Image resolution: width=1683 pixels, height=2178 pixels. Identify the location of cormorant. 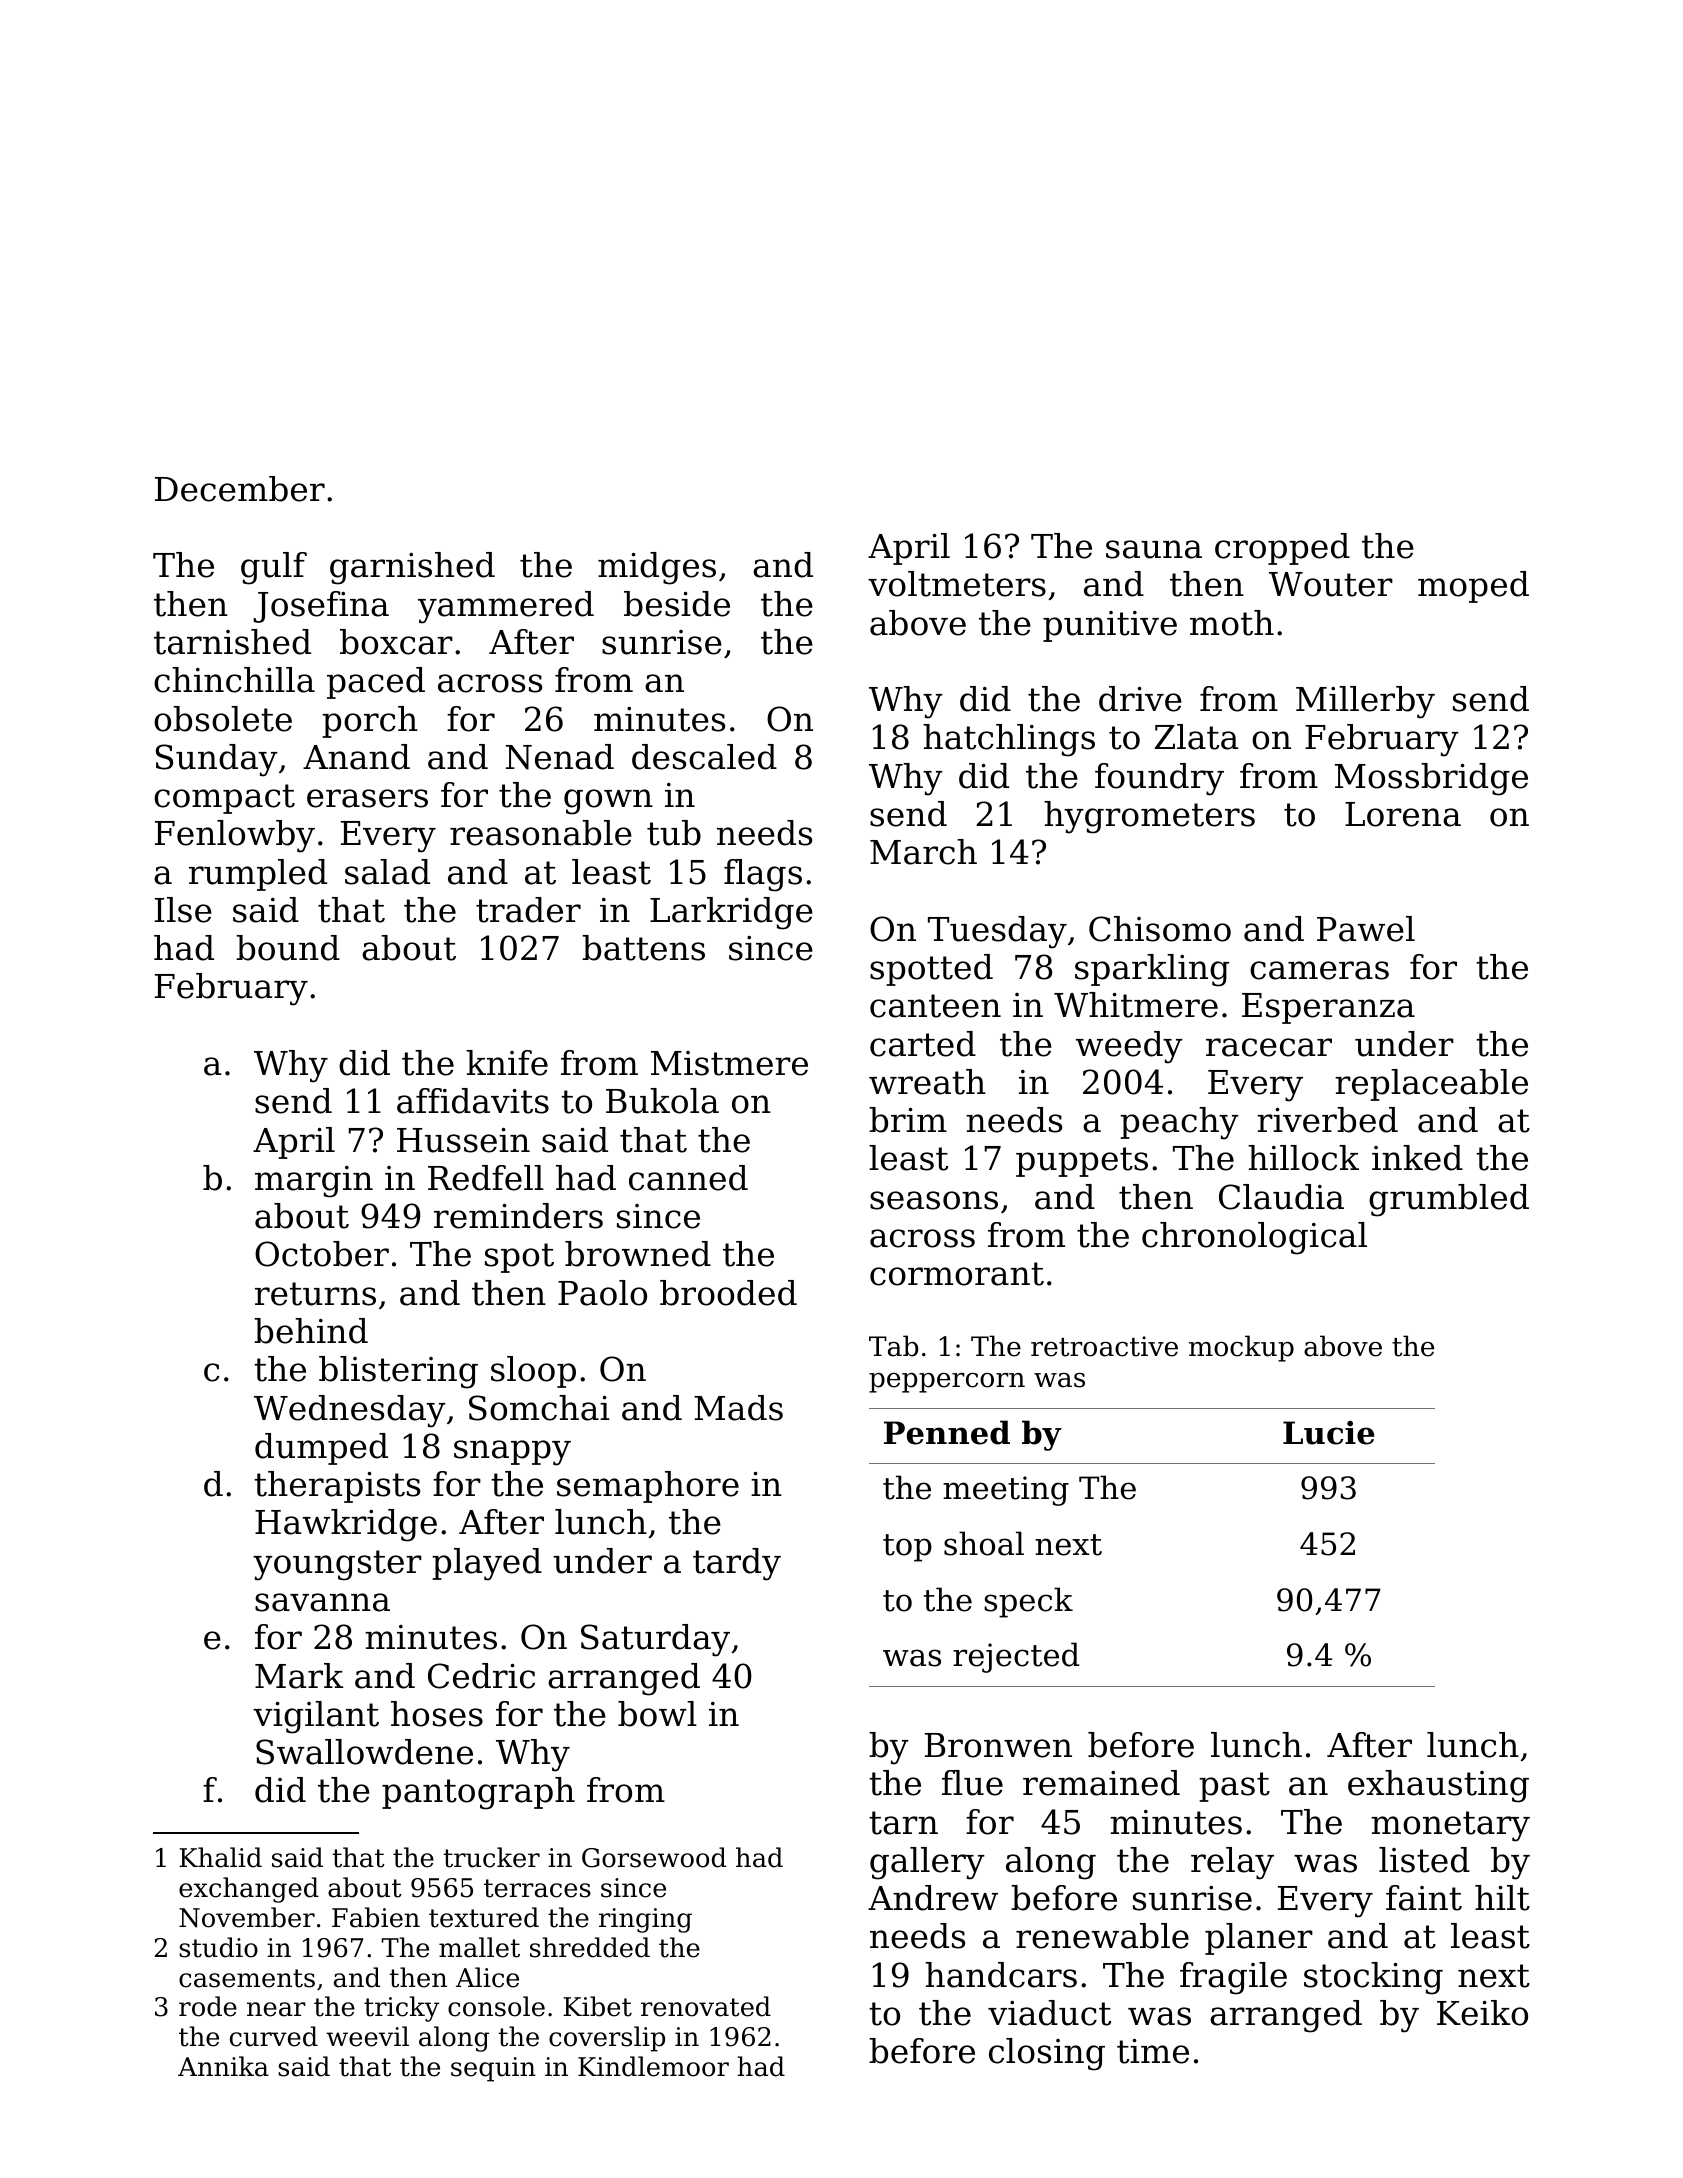
(957, 1274).
